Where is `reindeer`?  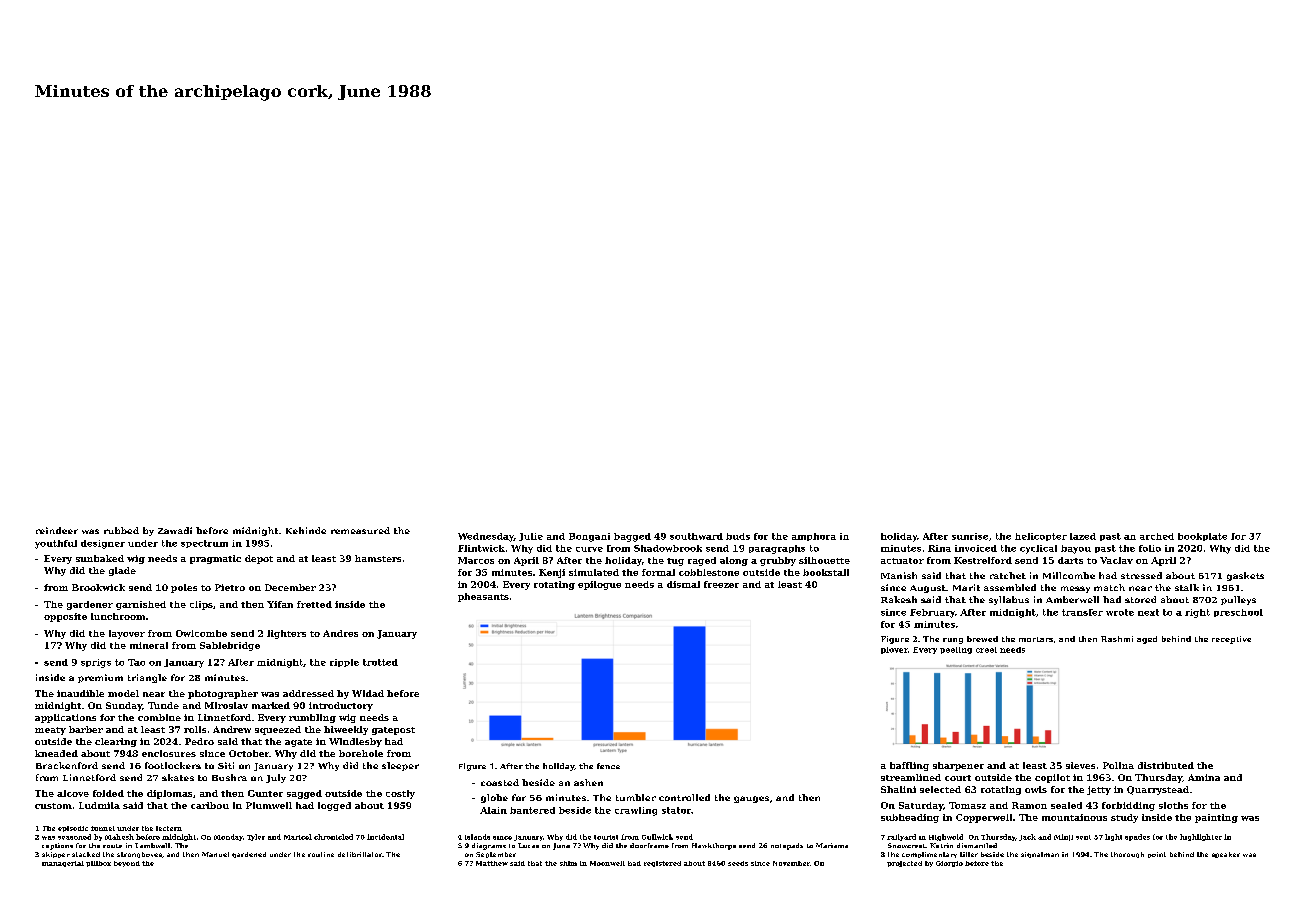
reindeer is located at coordinates (57, 530).
